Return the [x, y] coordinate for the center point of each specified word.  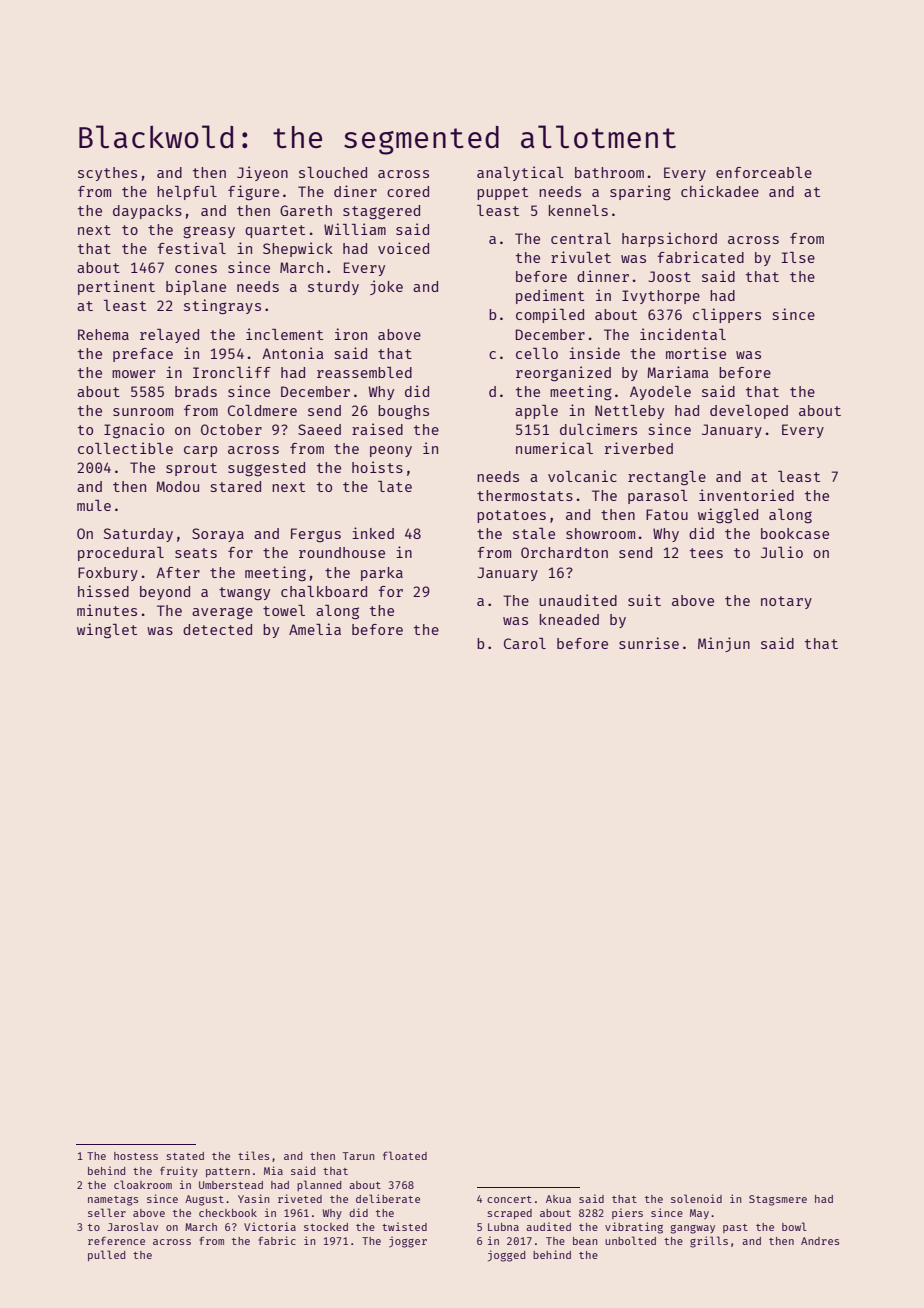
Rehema [103, 334]
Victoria [270, 1226]
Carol [525, 643]
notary [786, 602]
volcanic [582, 476]
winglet [107, 631]
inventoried [746, 495]
